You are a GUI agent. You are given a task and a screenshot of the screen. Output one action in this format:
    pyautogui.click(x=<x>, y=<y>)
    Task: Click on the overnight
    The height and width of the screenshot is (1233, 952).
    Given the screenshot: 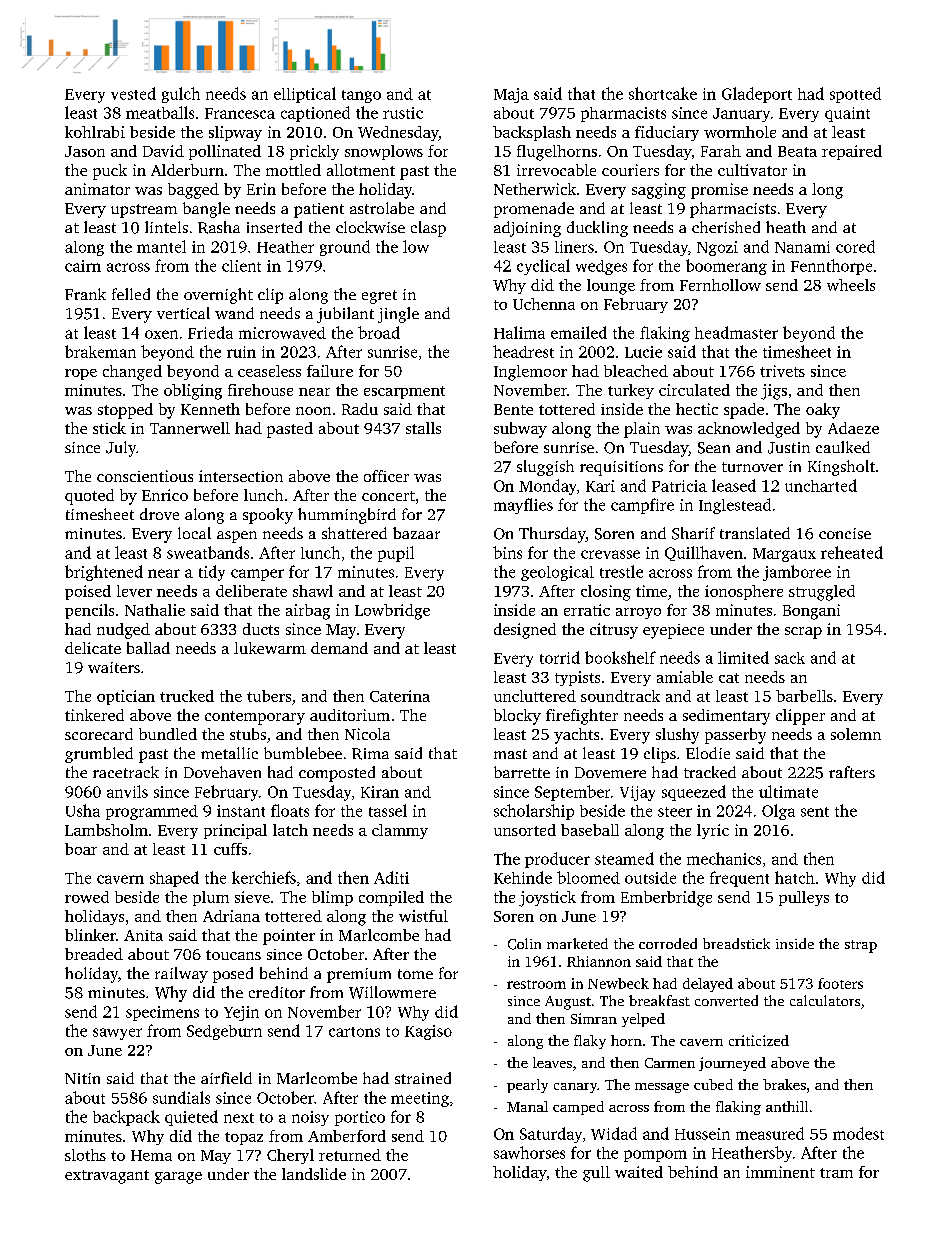 What is the action you would take?
    pyautogui.click(x=218, y=296)
